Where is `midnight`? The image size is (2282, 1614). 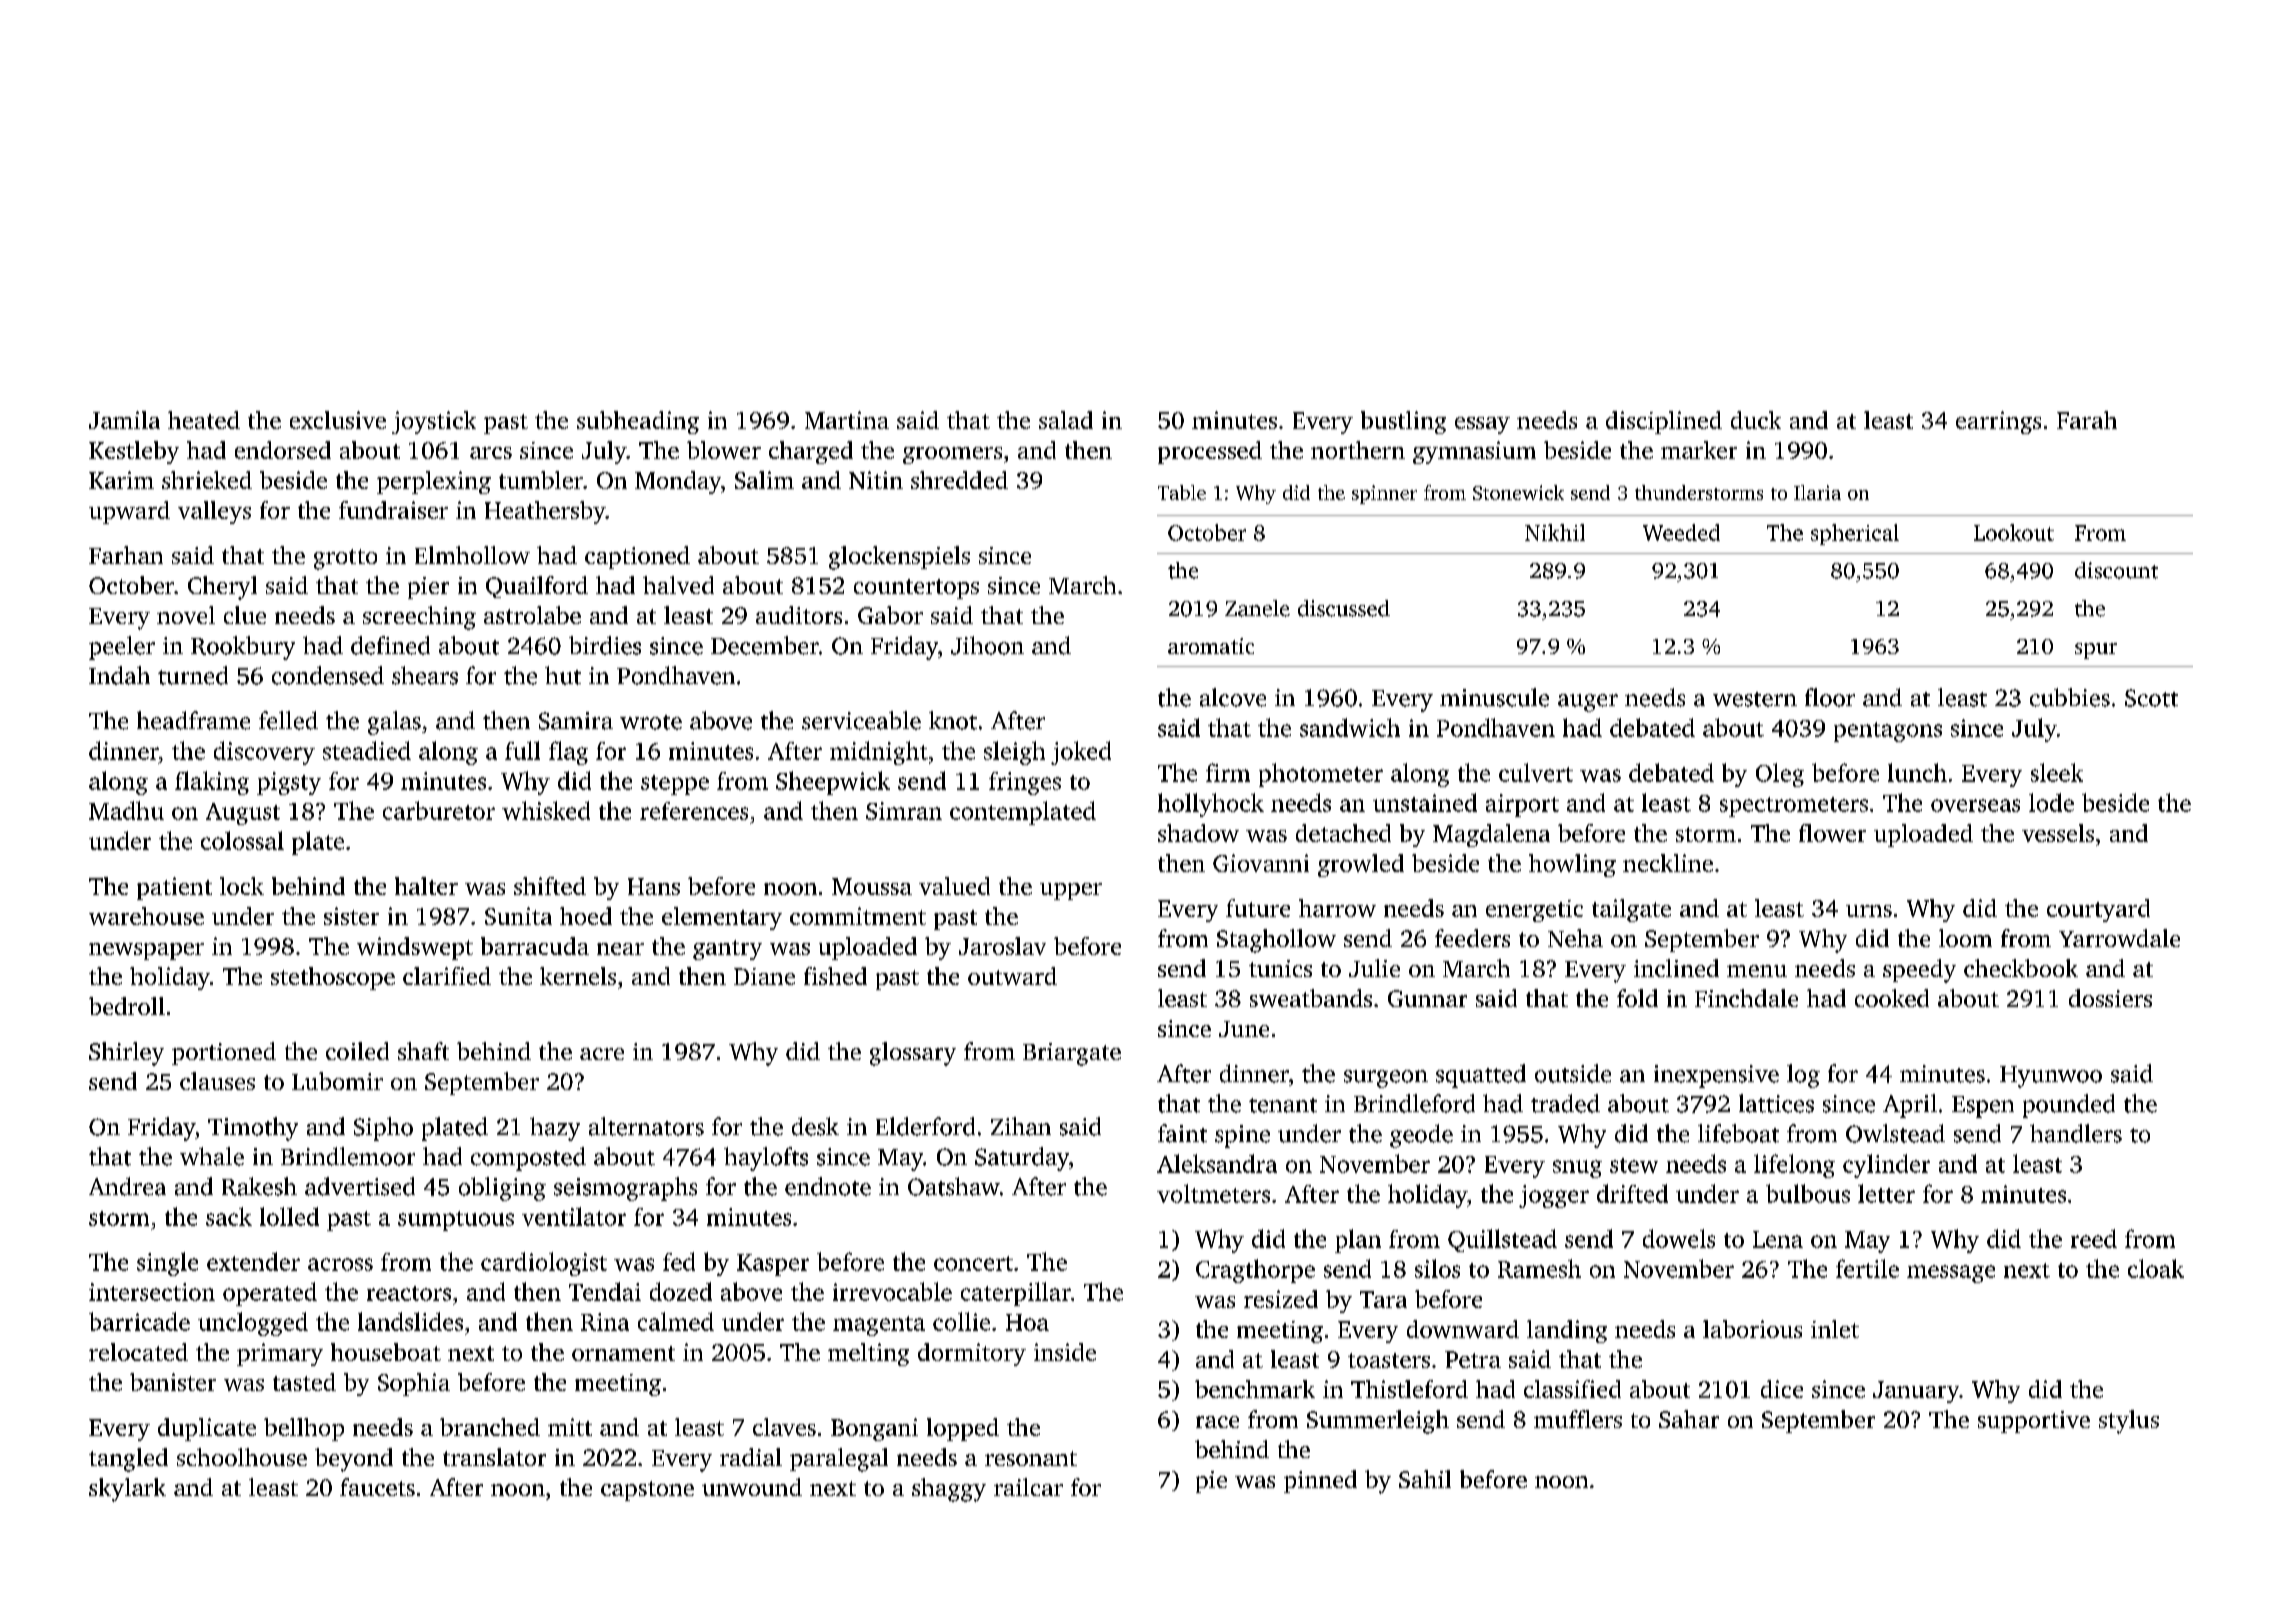 midnight is located at coordinates (879, 753).
